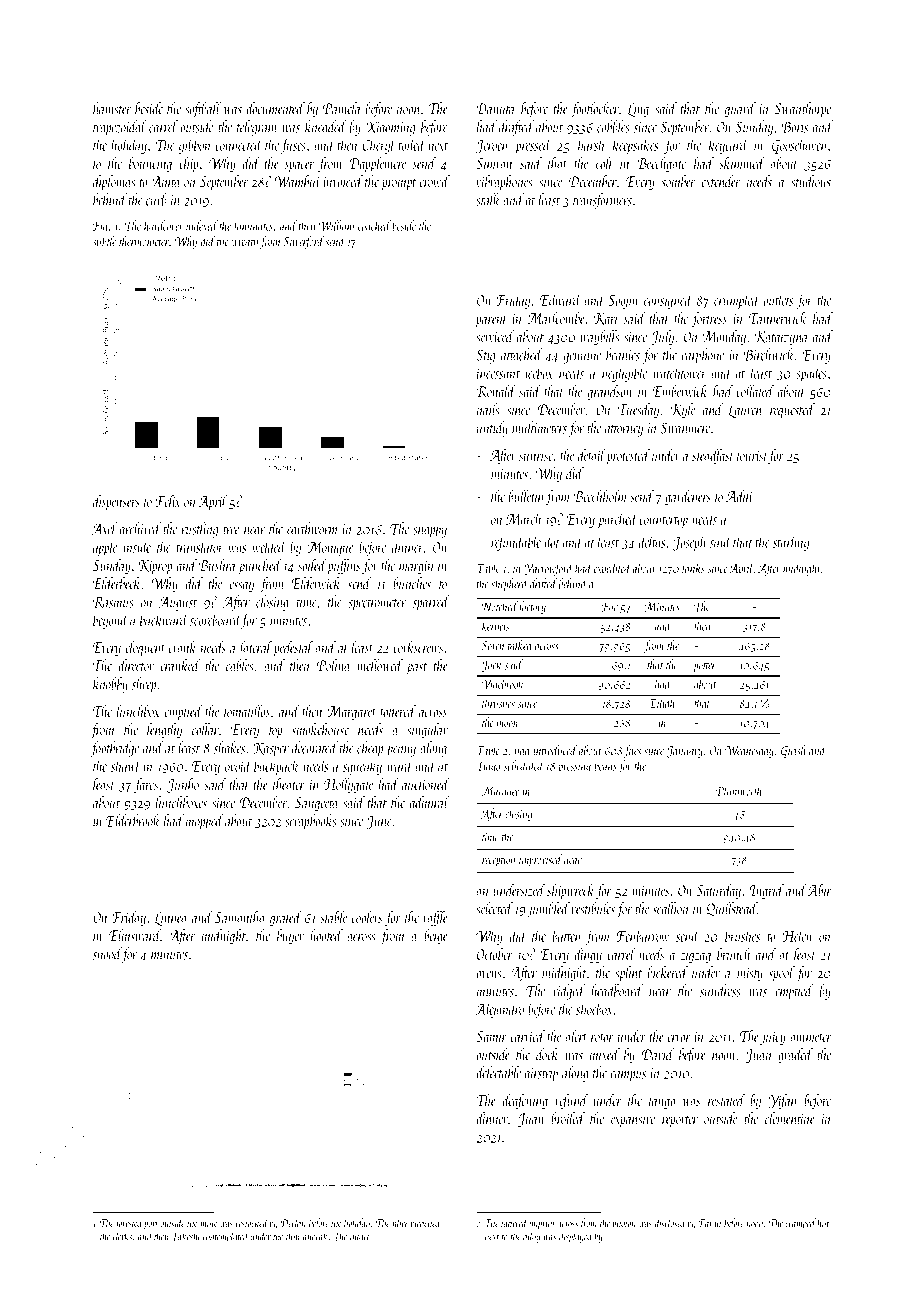 This screenshot has height=1308, width=924. What do you see at coordinates (400, 1224) in the screenshot?
I see `filter` at bounding box center [400, 1224].
